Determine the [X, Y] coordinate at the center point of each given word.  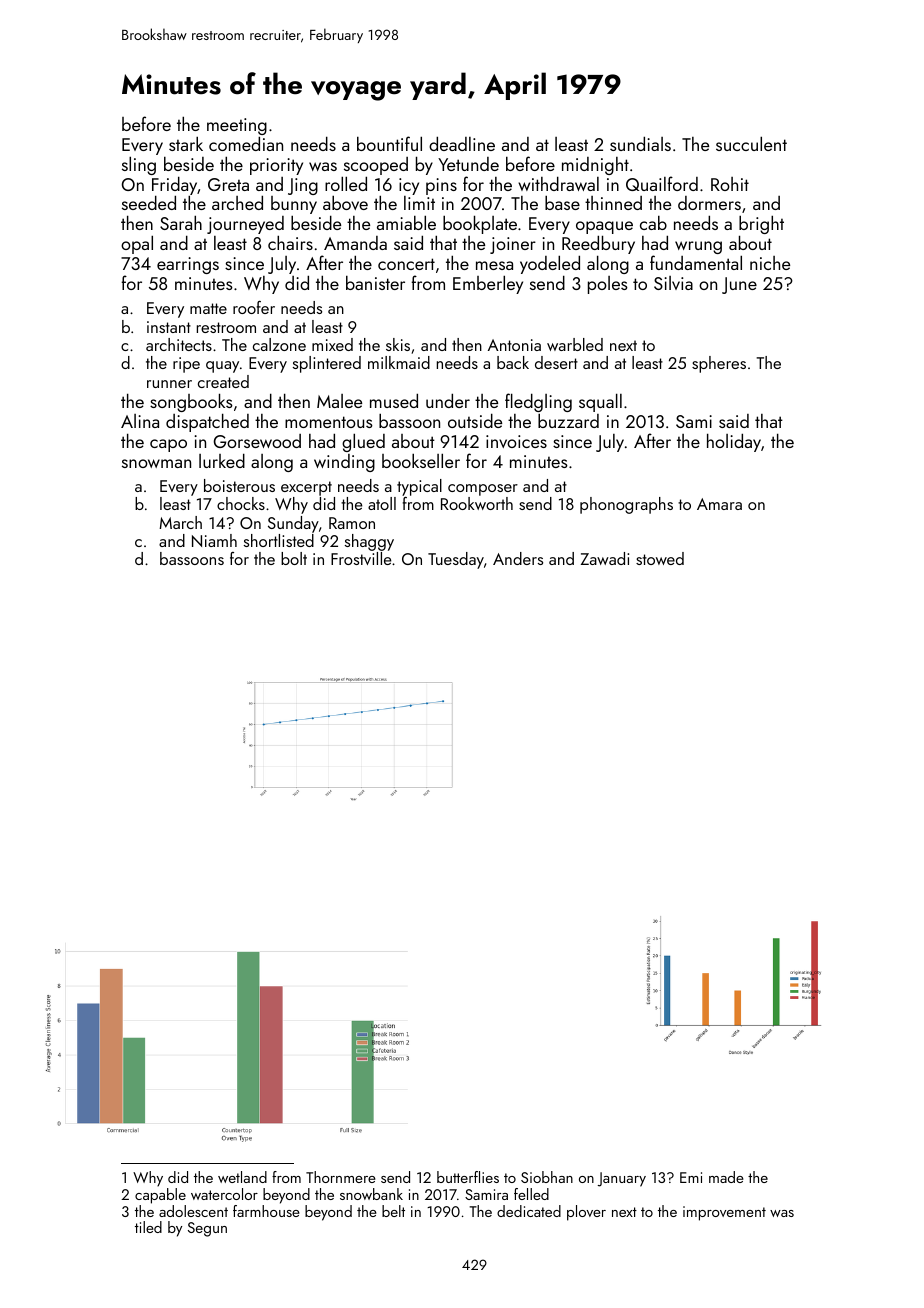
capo [168, 445]
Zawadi [605, 558]
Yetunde [468, 164]
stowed [660, 558]
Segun [207, 1229]
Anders [518, 558]
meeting [237, 126]
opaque [604, 228]
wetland [242, 1177]
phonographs [626, 505]
